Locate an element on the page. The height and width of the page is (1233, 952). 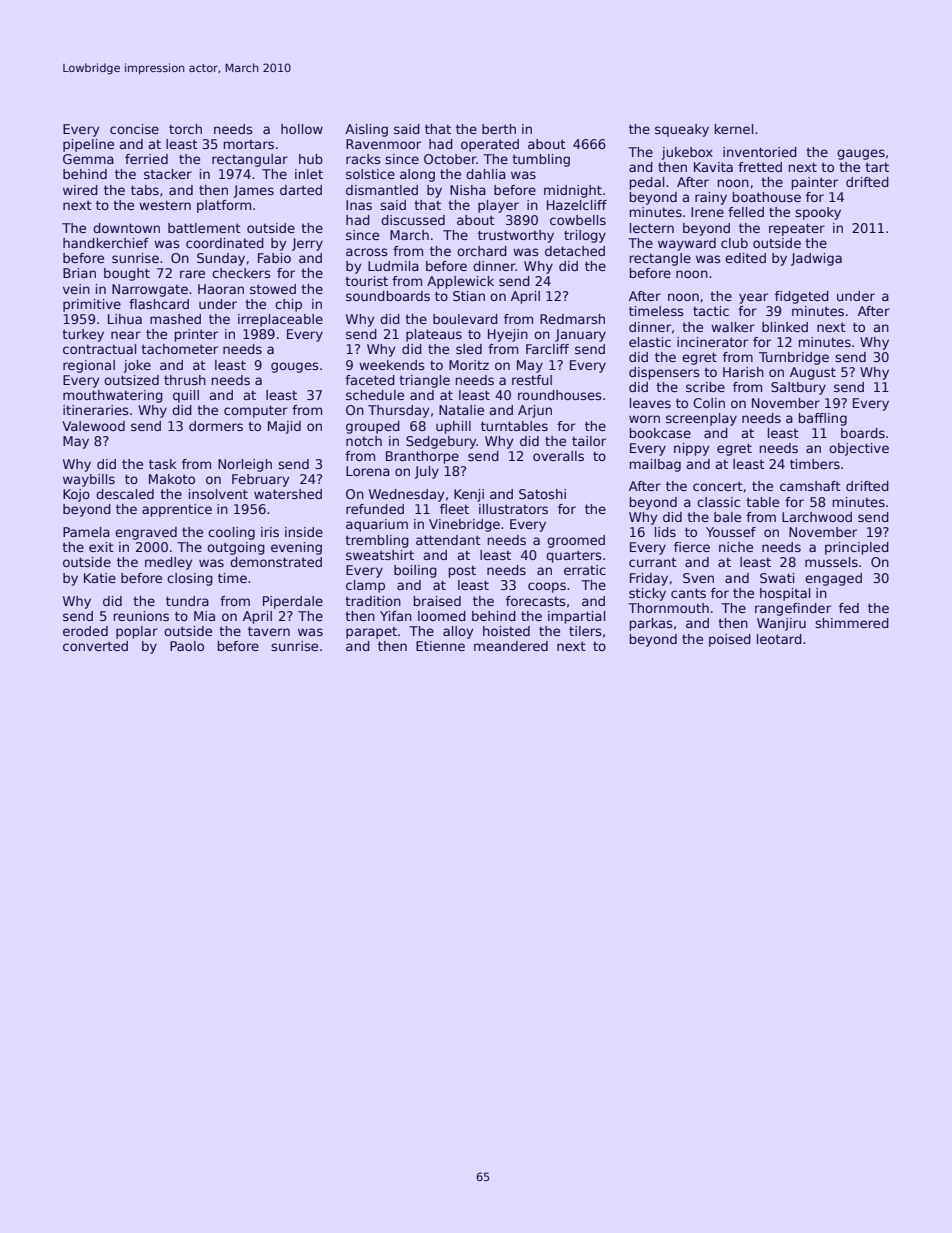
Gemma is located at coordinates (88, 159).
